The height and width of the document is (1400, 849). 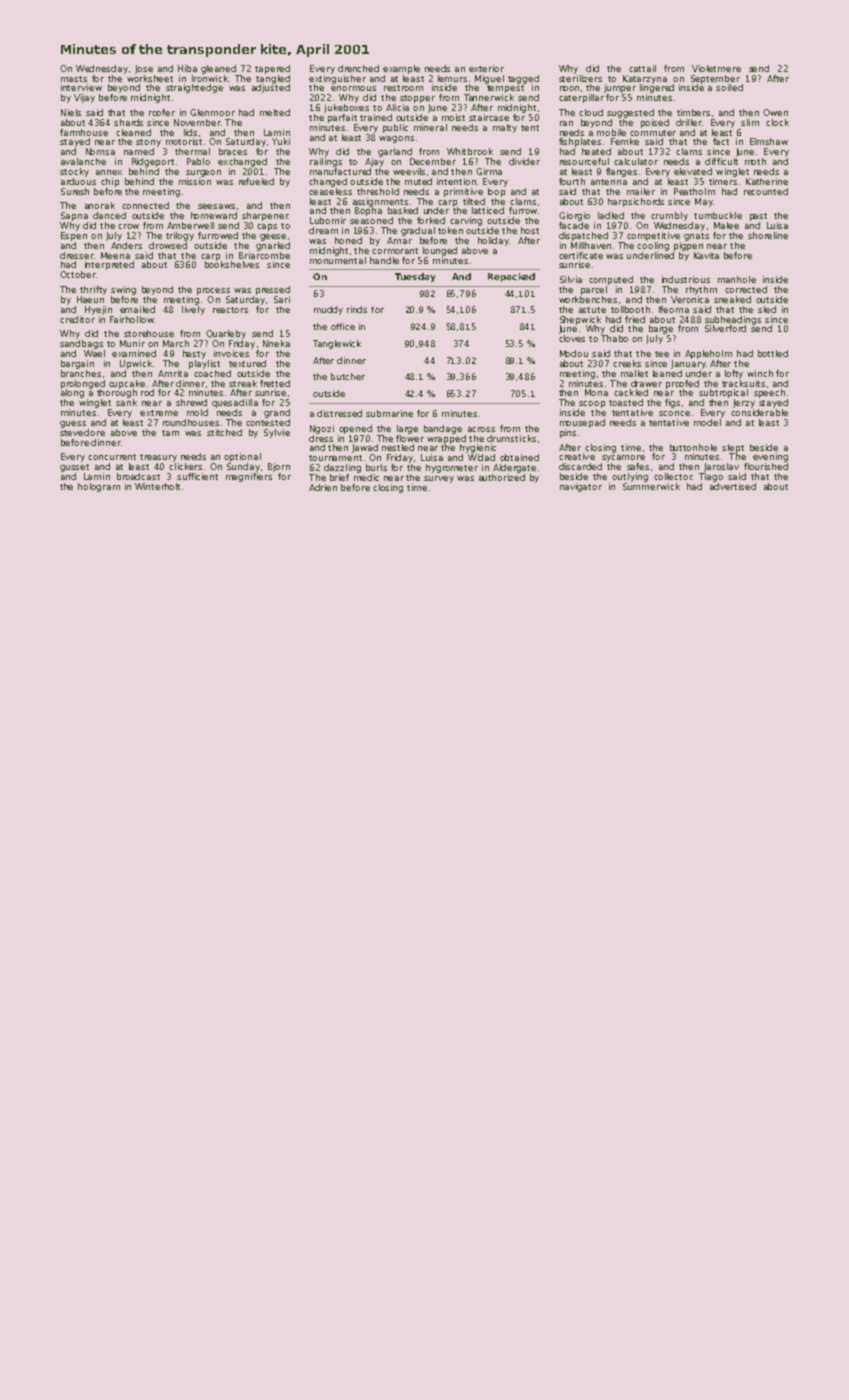 I want to click on subtropical, so click(x=723, y=393).
